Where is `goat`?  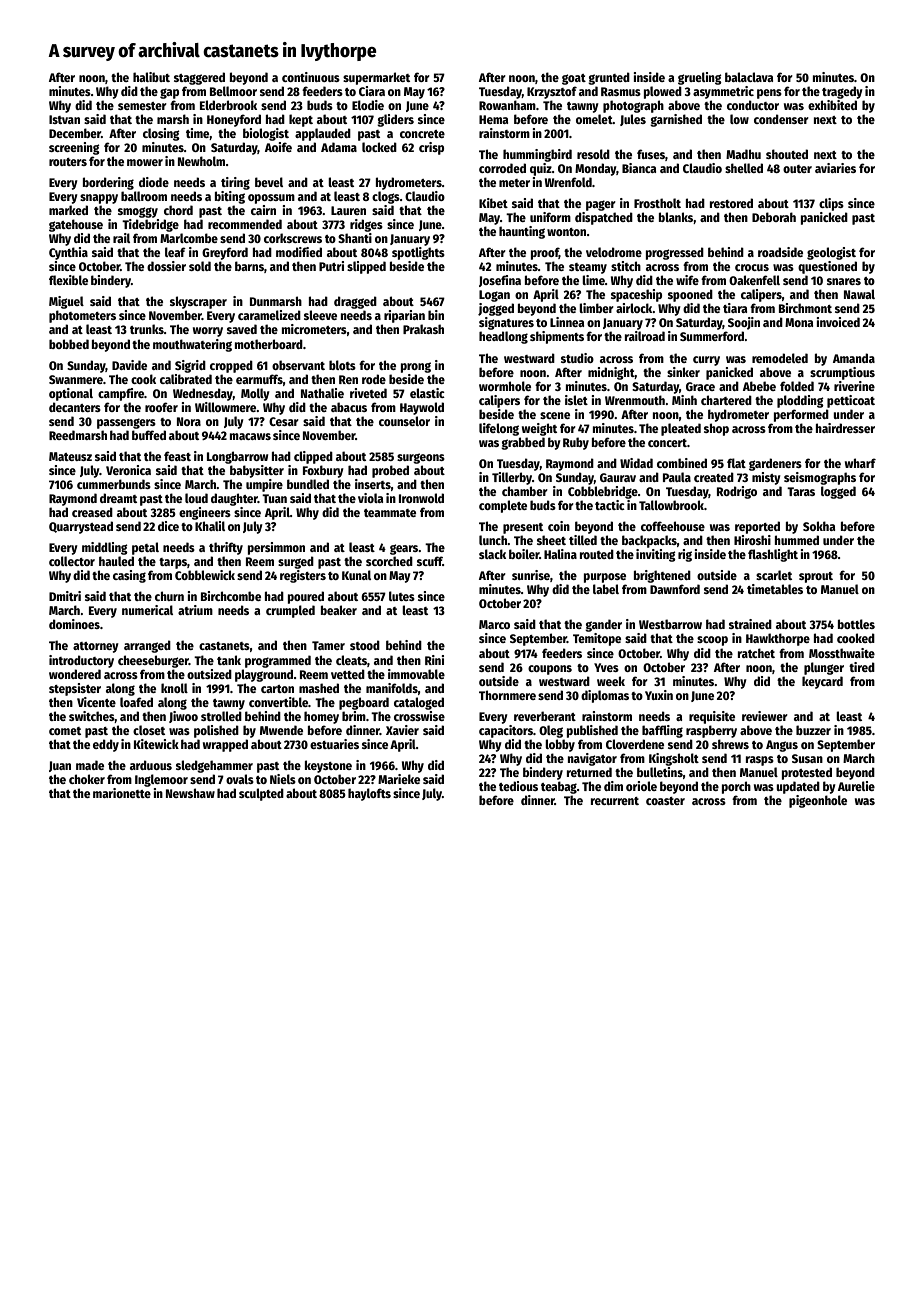
goat is located at coordinates (574, 79).
